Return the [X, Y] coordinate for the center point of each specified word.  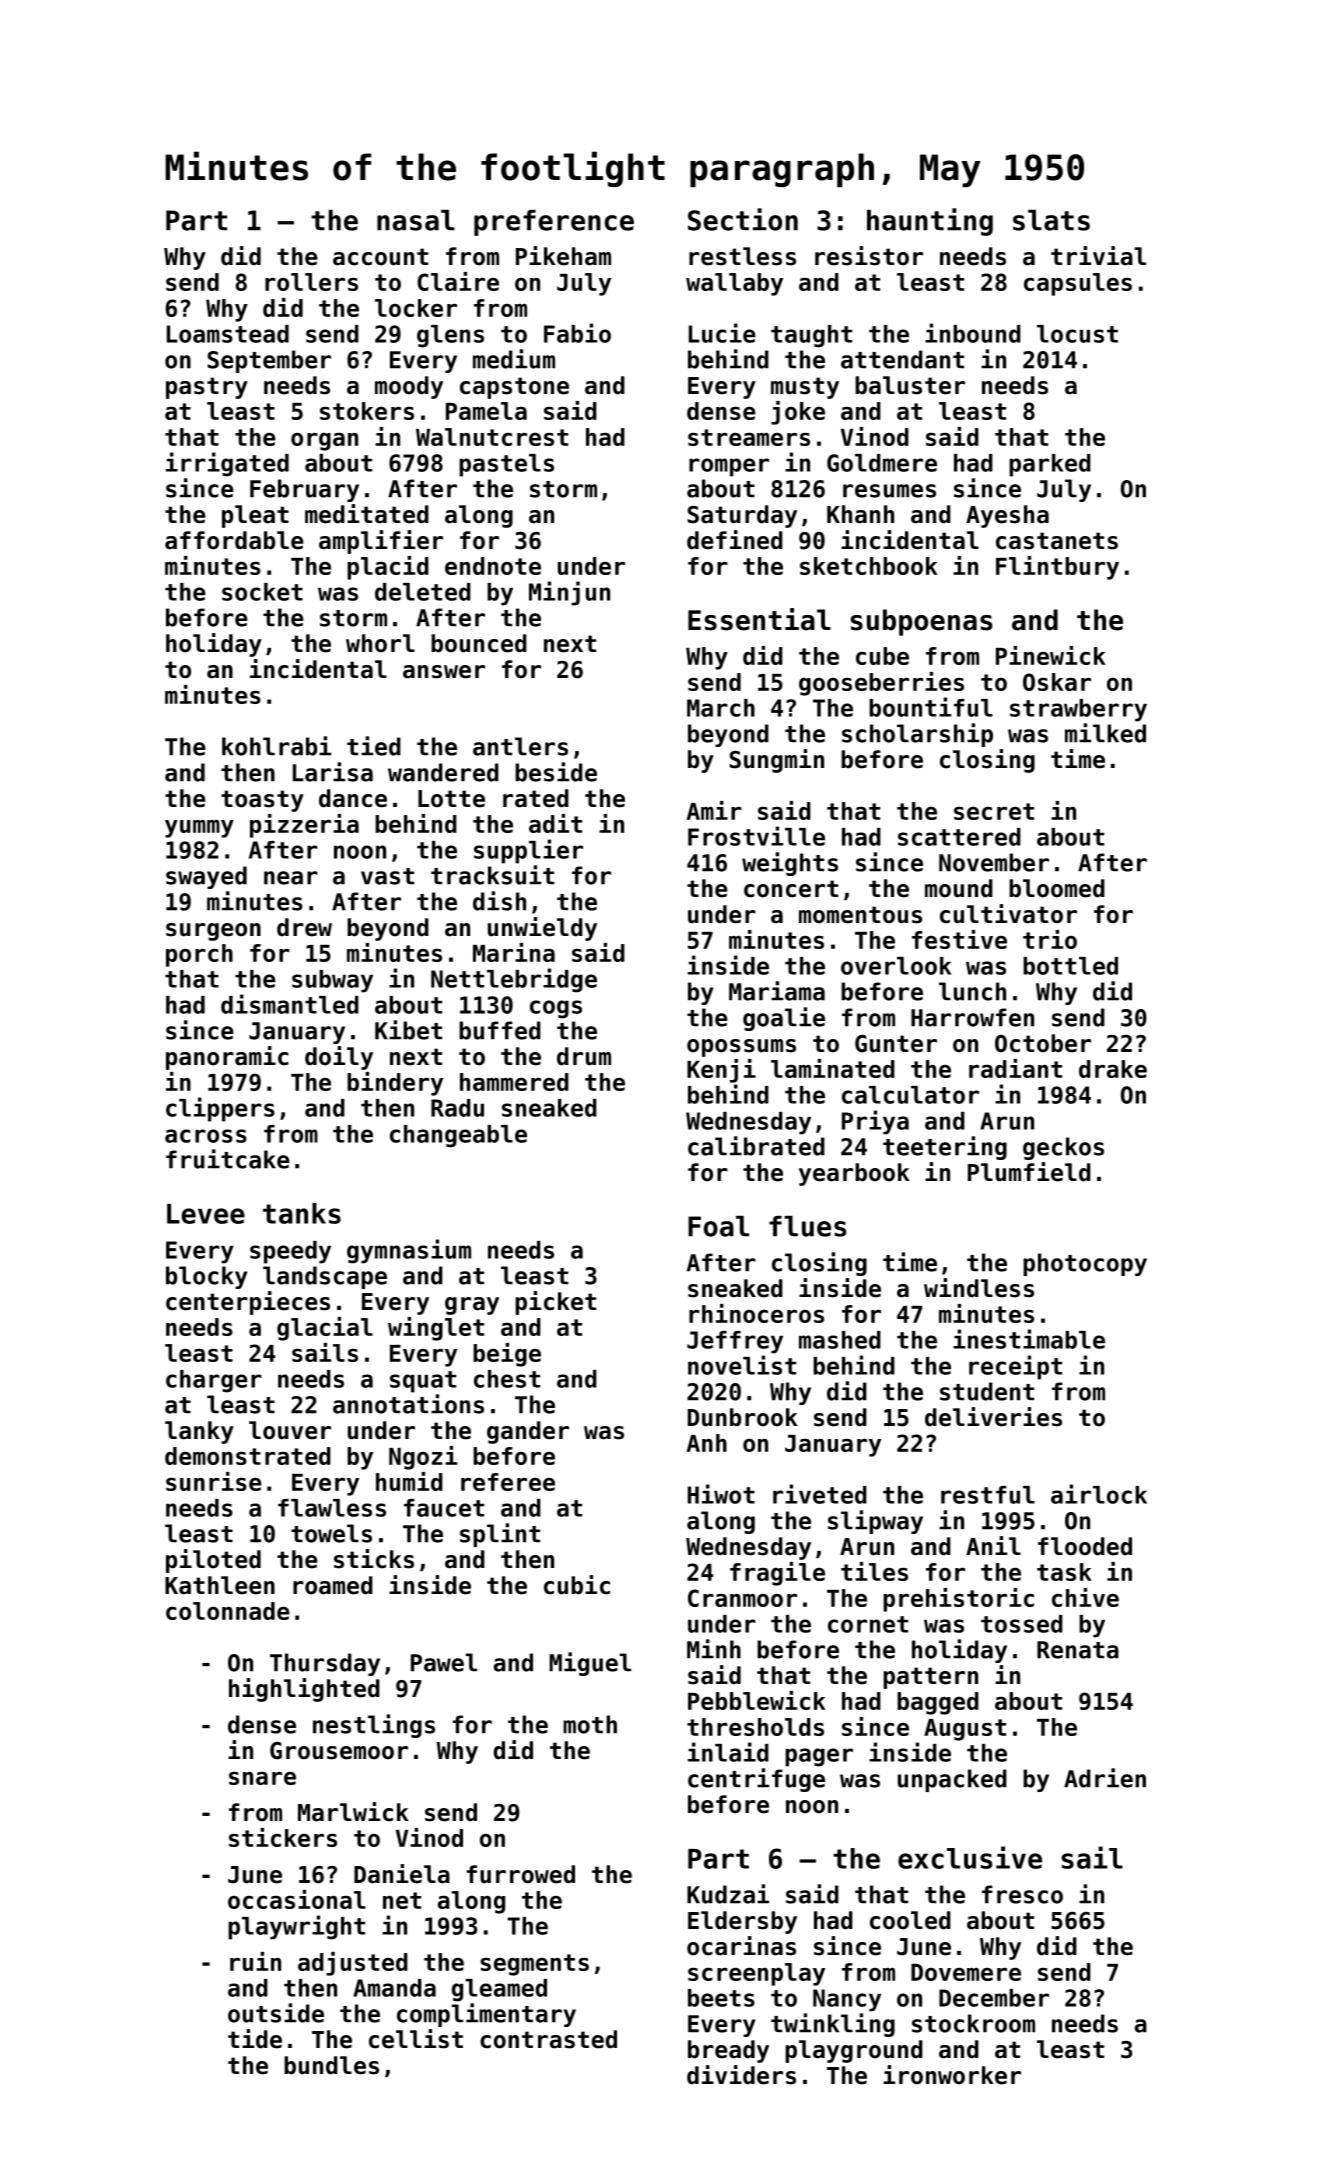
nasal [416, 220]
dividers [741, 2075]
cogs [556, 1009]
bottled [1070, 966]
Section [743, 219]
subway [332, 981]
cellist [416, 2039]
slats [1051, 220]
